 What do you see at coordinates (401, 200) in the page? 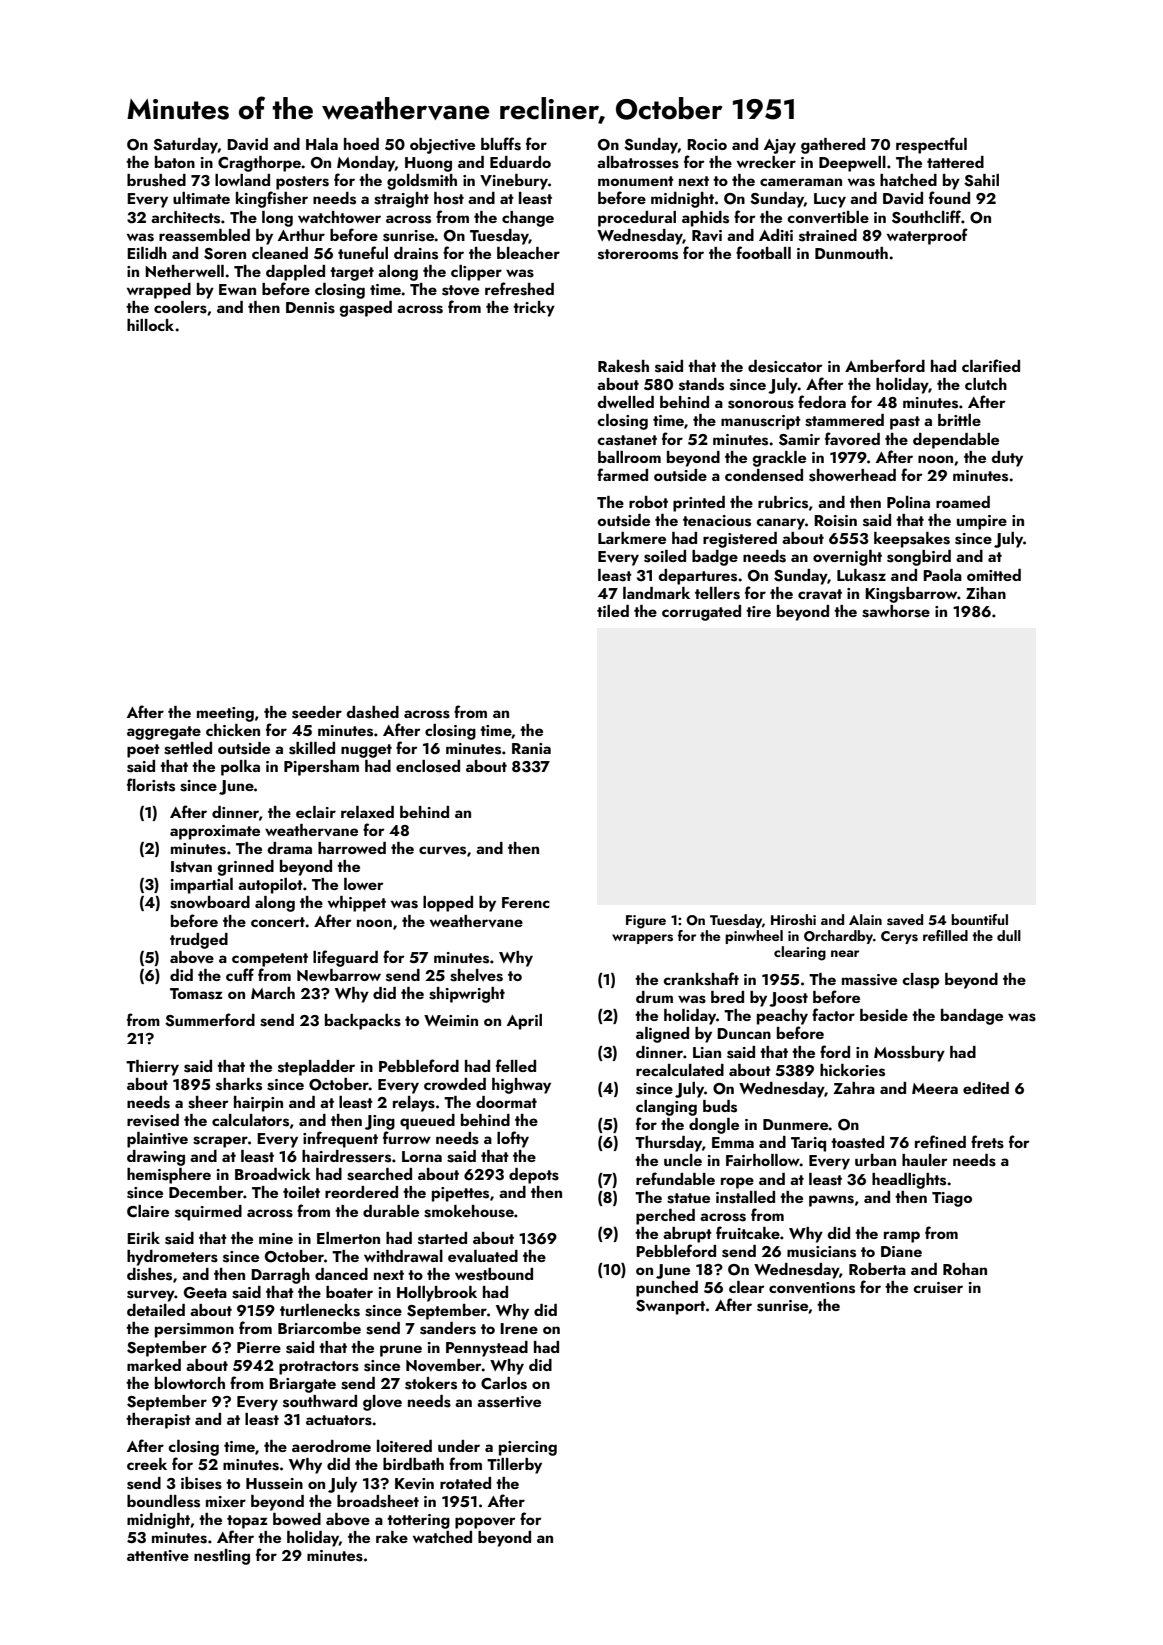
I see `straight` at bounding box center [401, 200].
